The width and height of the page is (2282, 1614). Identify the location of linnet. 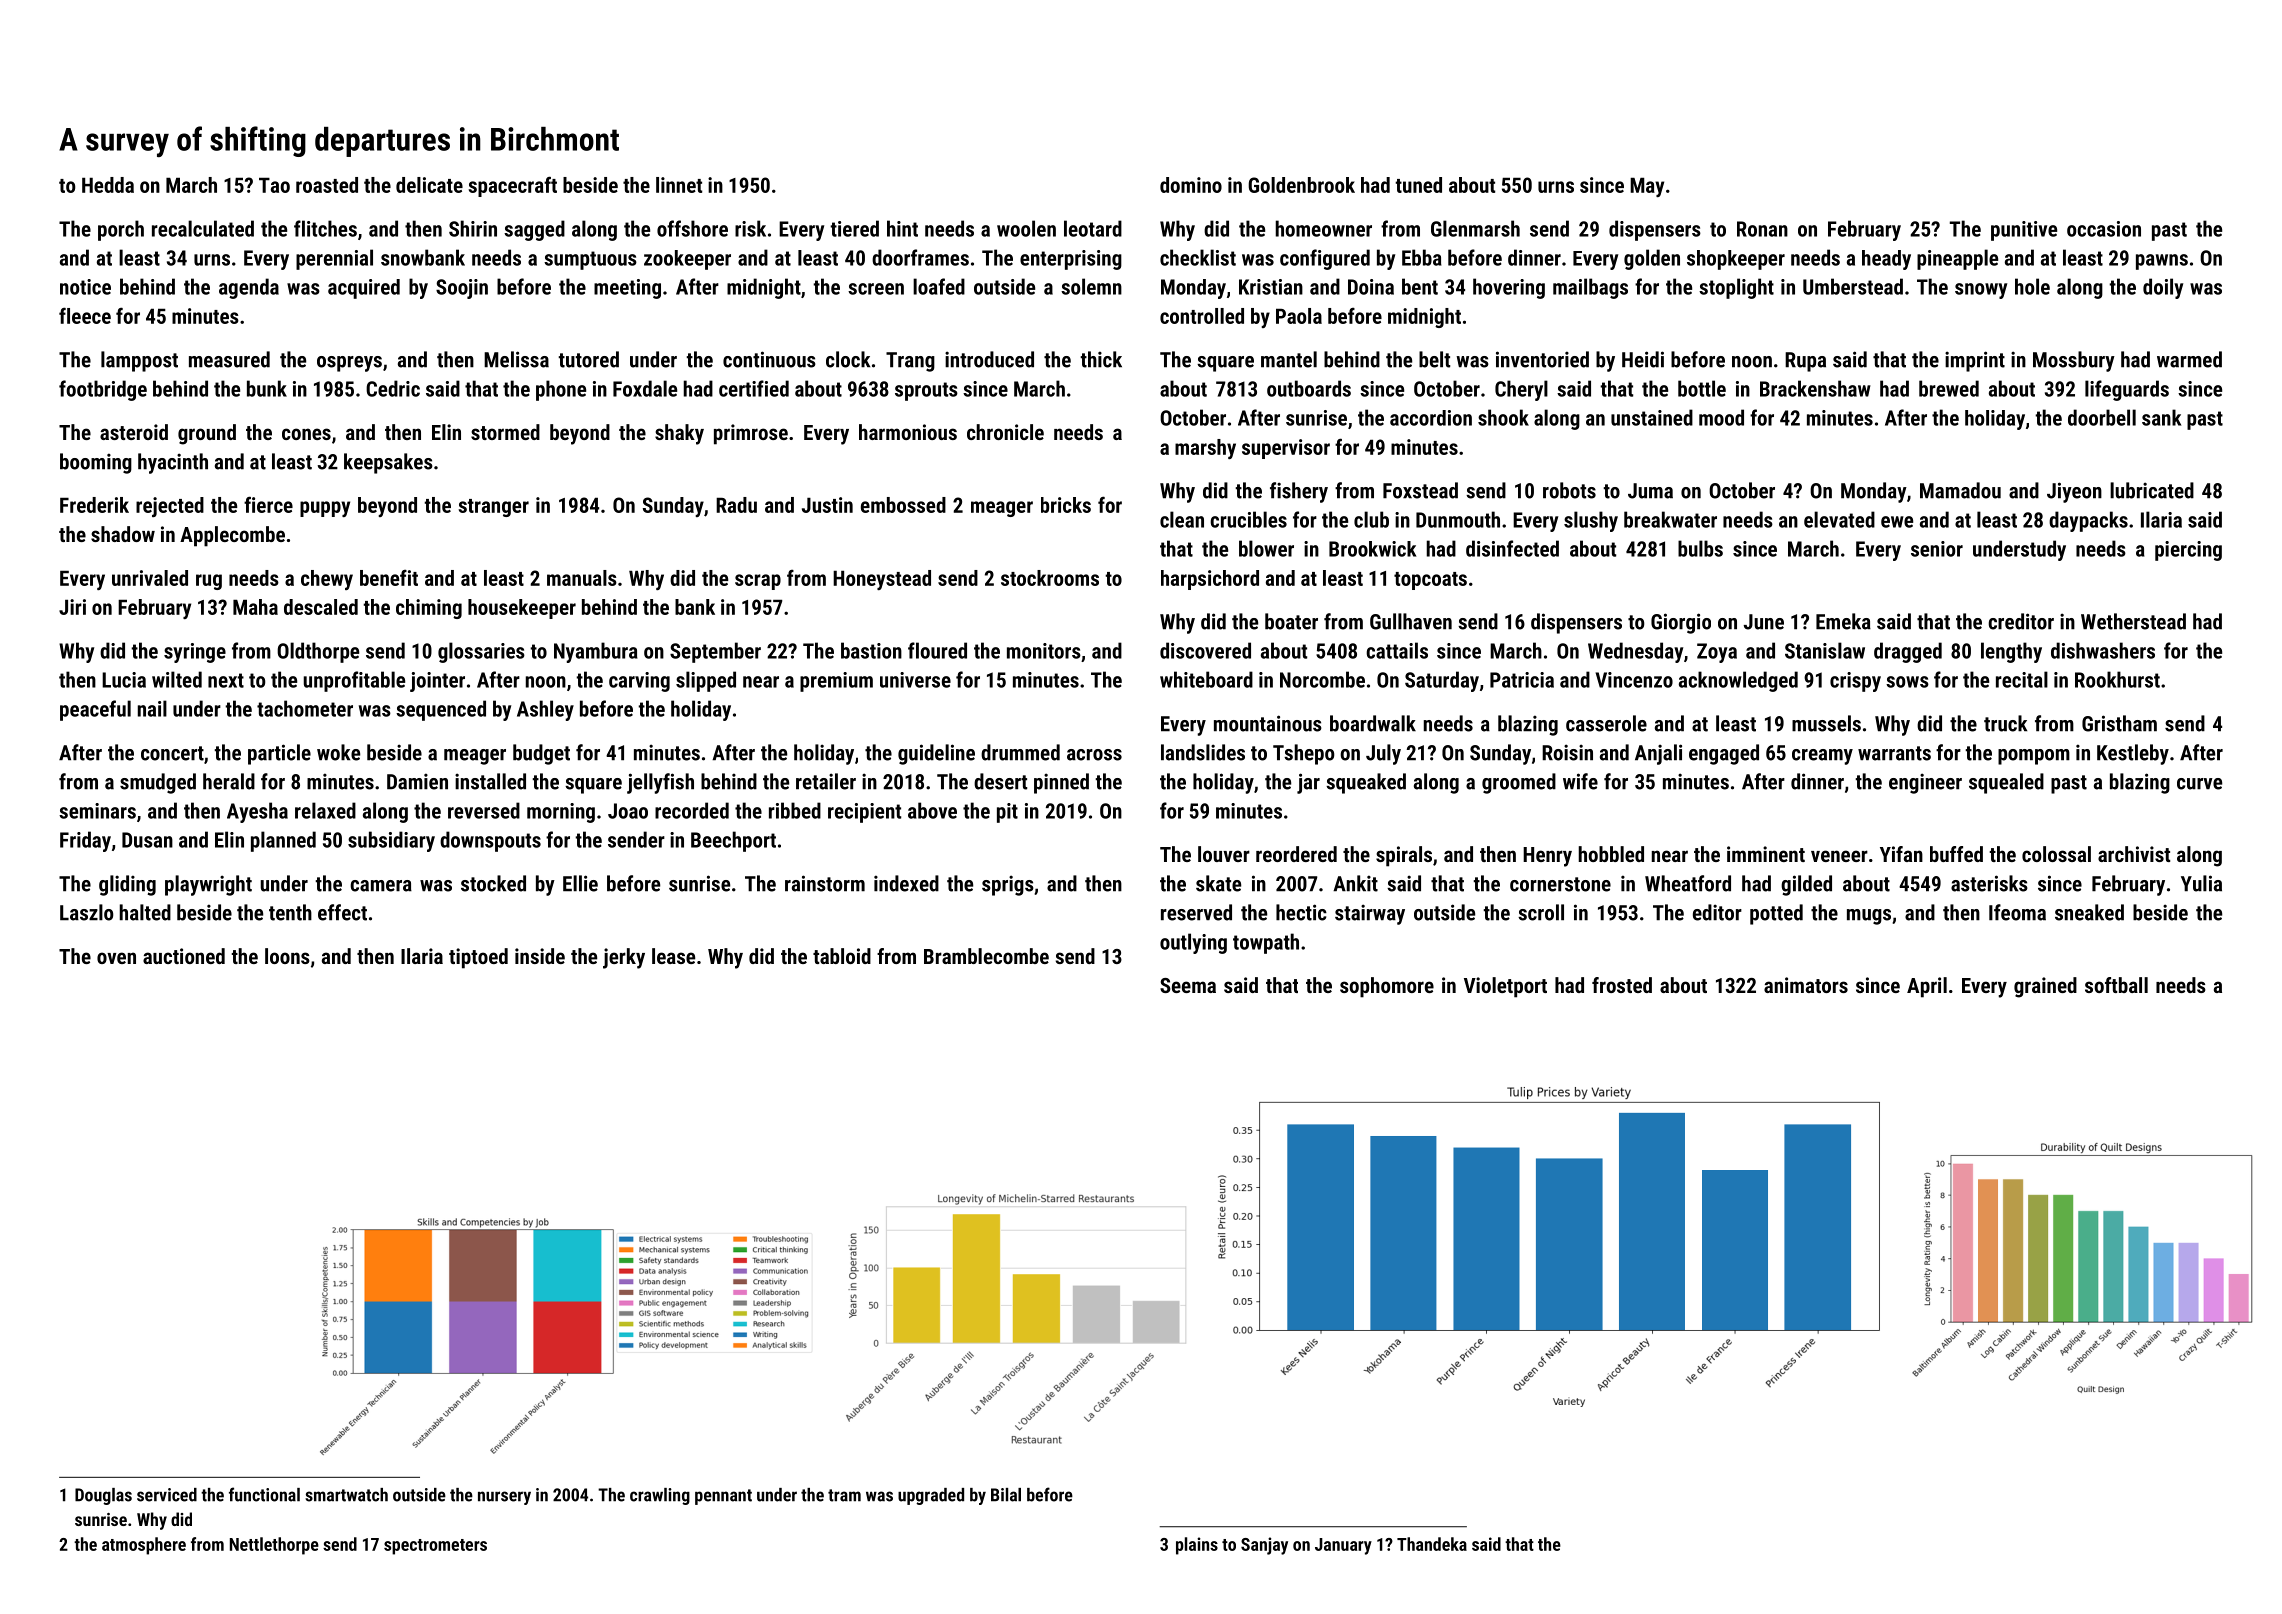
(679, 185).
